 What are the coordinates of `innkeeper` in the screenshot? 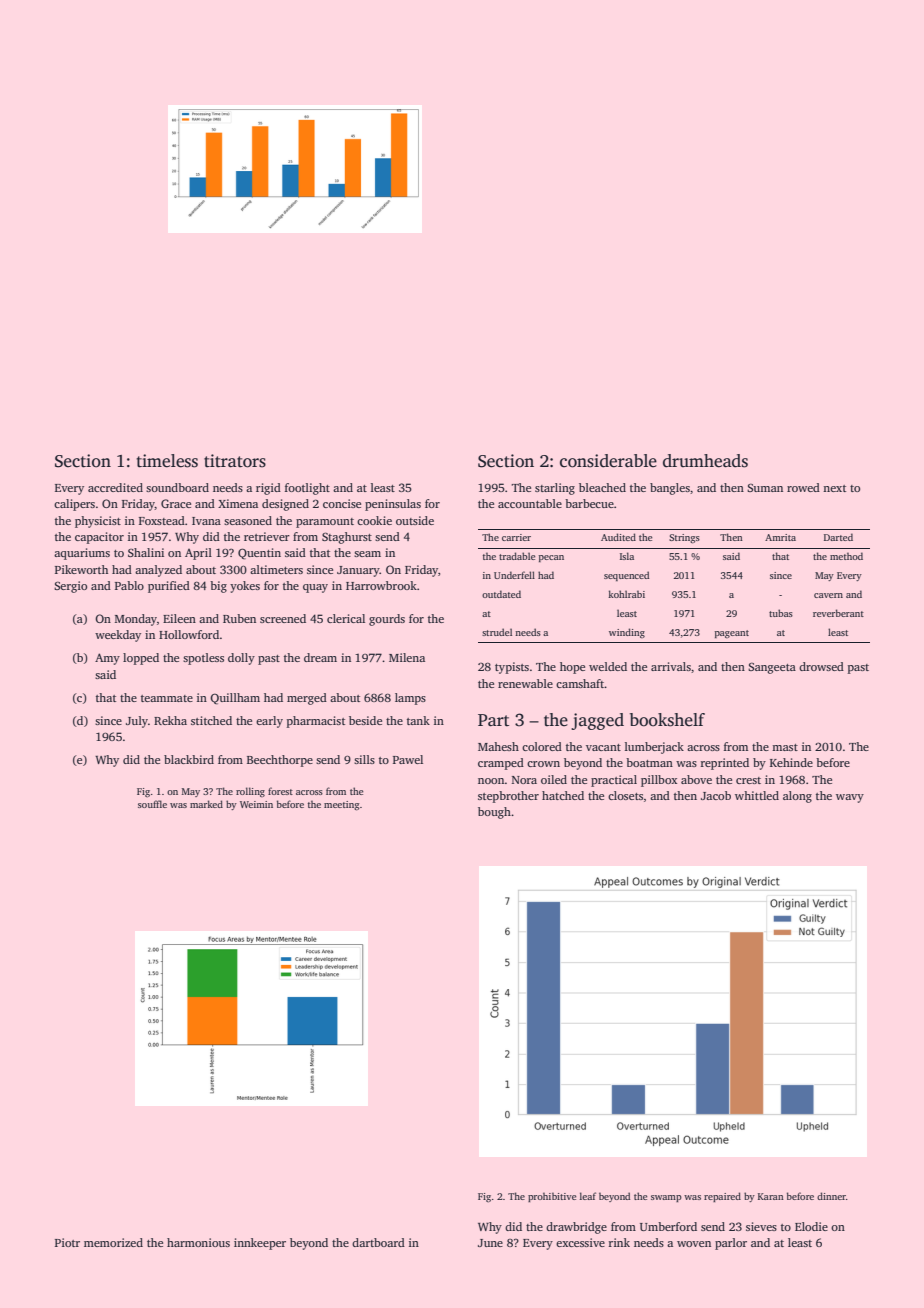 It's located at (260, 1244).
